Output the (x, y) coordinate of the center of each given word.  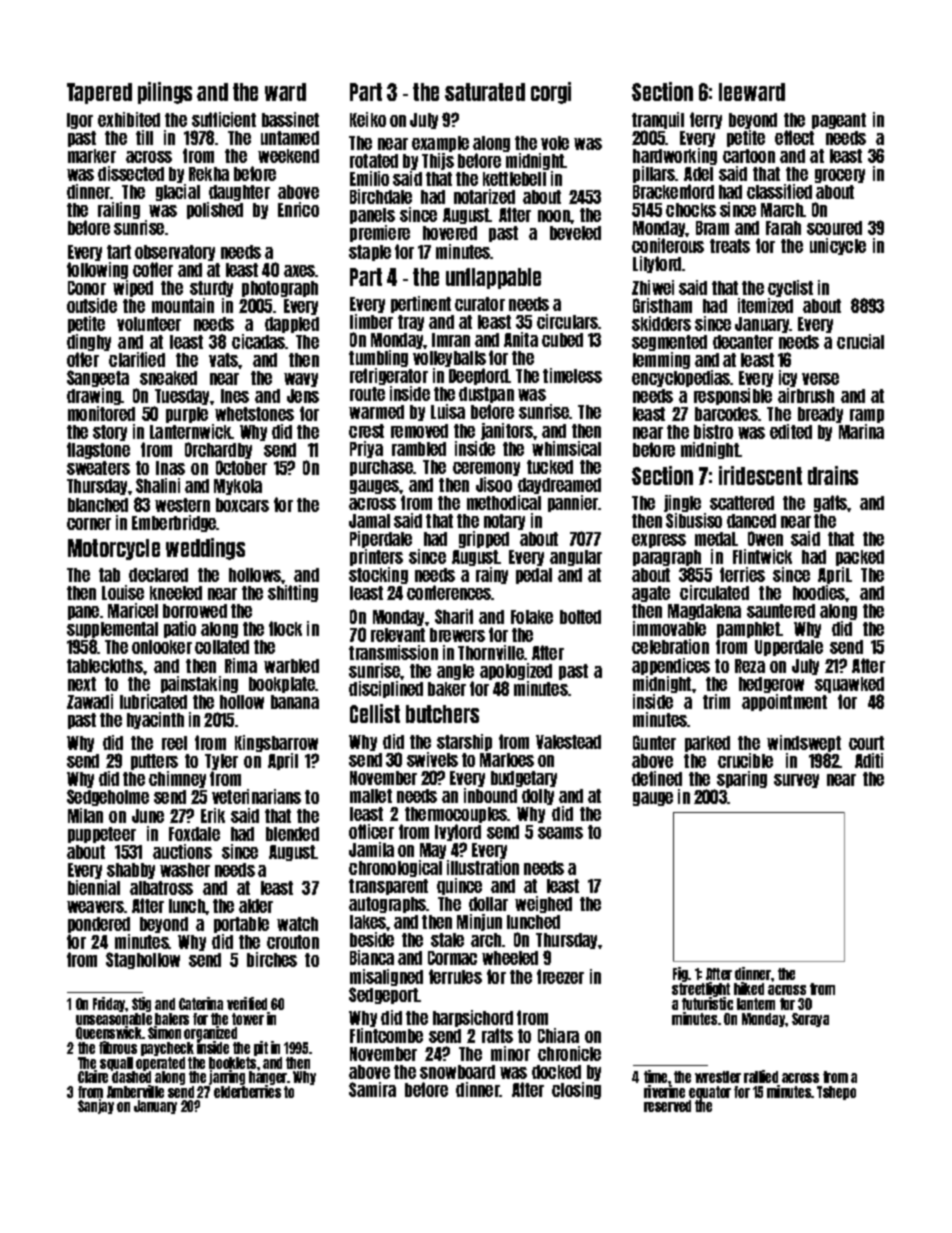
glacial (178, 192)
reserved (667, 1106)
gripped (484, 539)
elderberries (247, 1092)
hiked (749, 988)
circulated (714, 592)
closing (576, 1090)
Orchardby (218, 451)
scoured (834, 228)
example (440, 144)
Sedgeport (383, 995)
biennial (94, 887)
